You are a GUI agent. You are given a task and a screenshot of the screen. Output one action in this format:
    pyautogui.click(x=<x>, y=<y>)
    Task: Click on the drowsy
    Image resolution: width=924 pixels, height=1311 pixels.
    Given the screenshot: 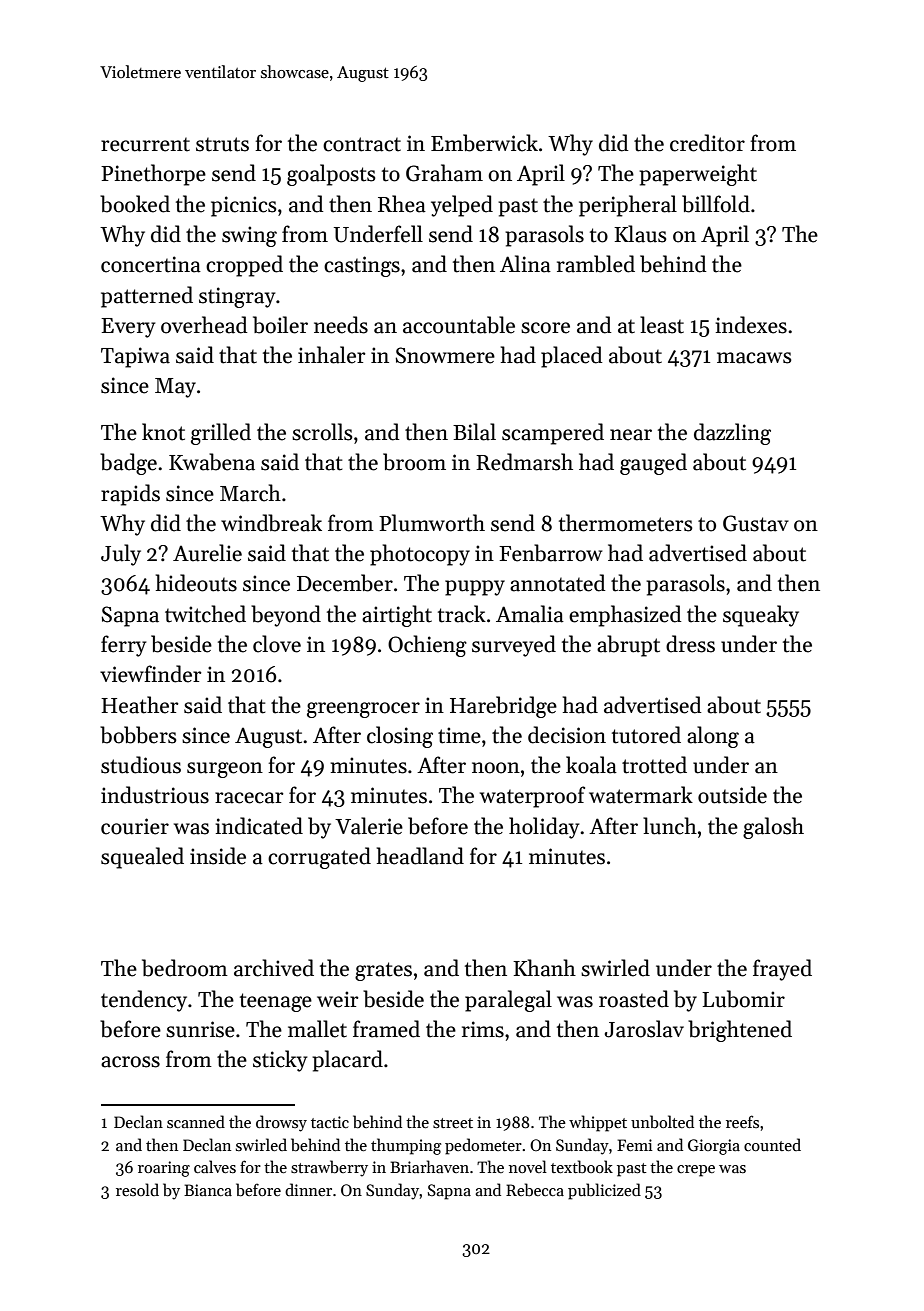 What is the action you would take?
    pyautogui.click(x=281, y=1123)
